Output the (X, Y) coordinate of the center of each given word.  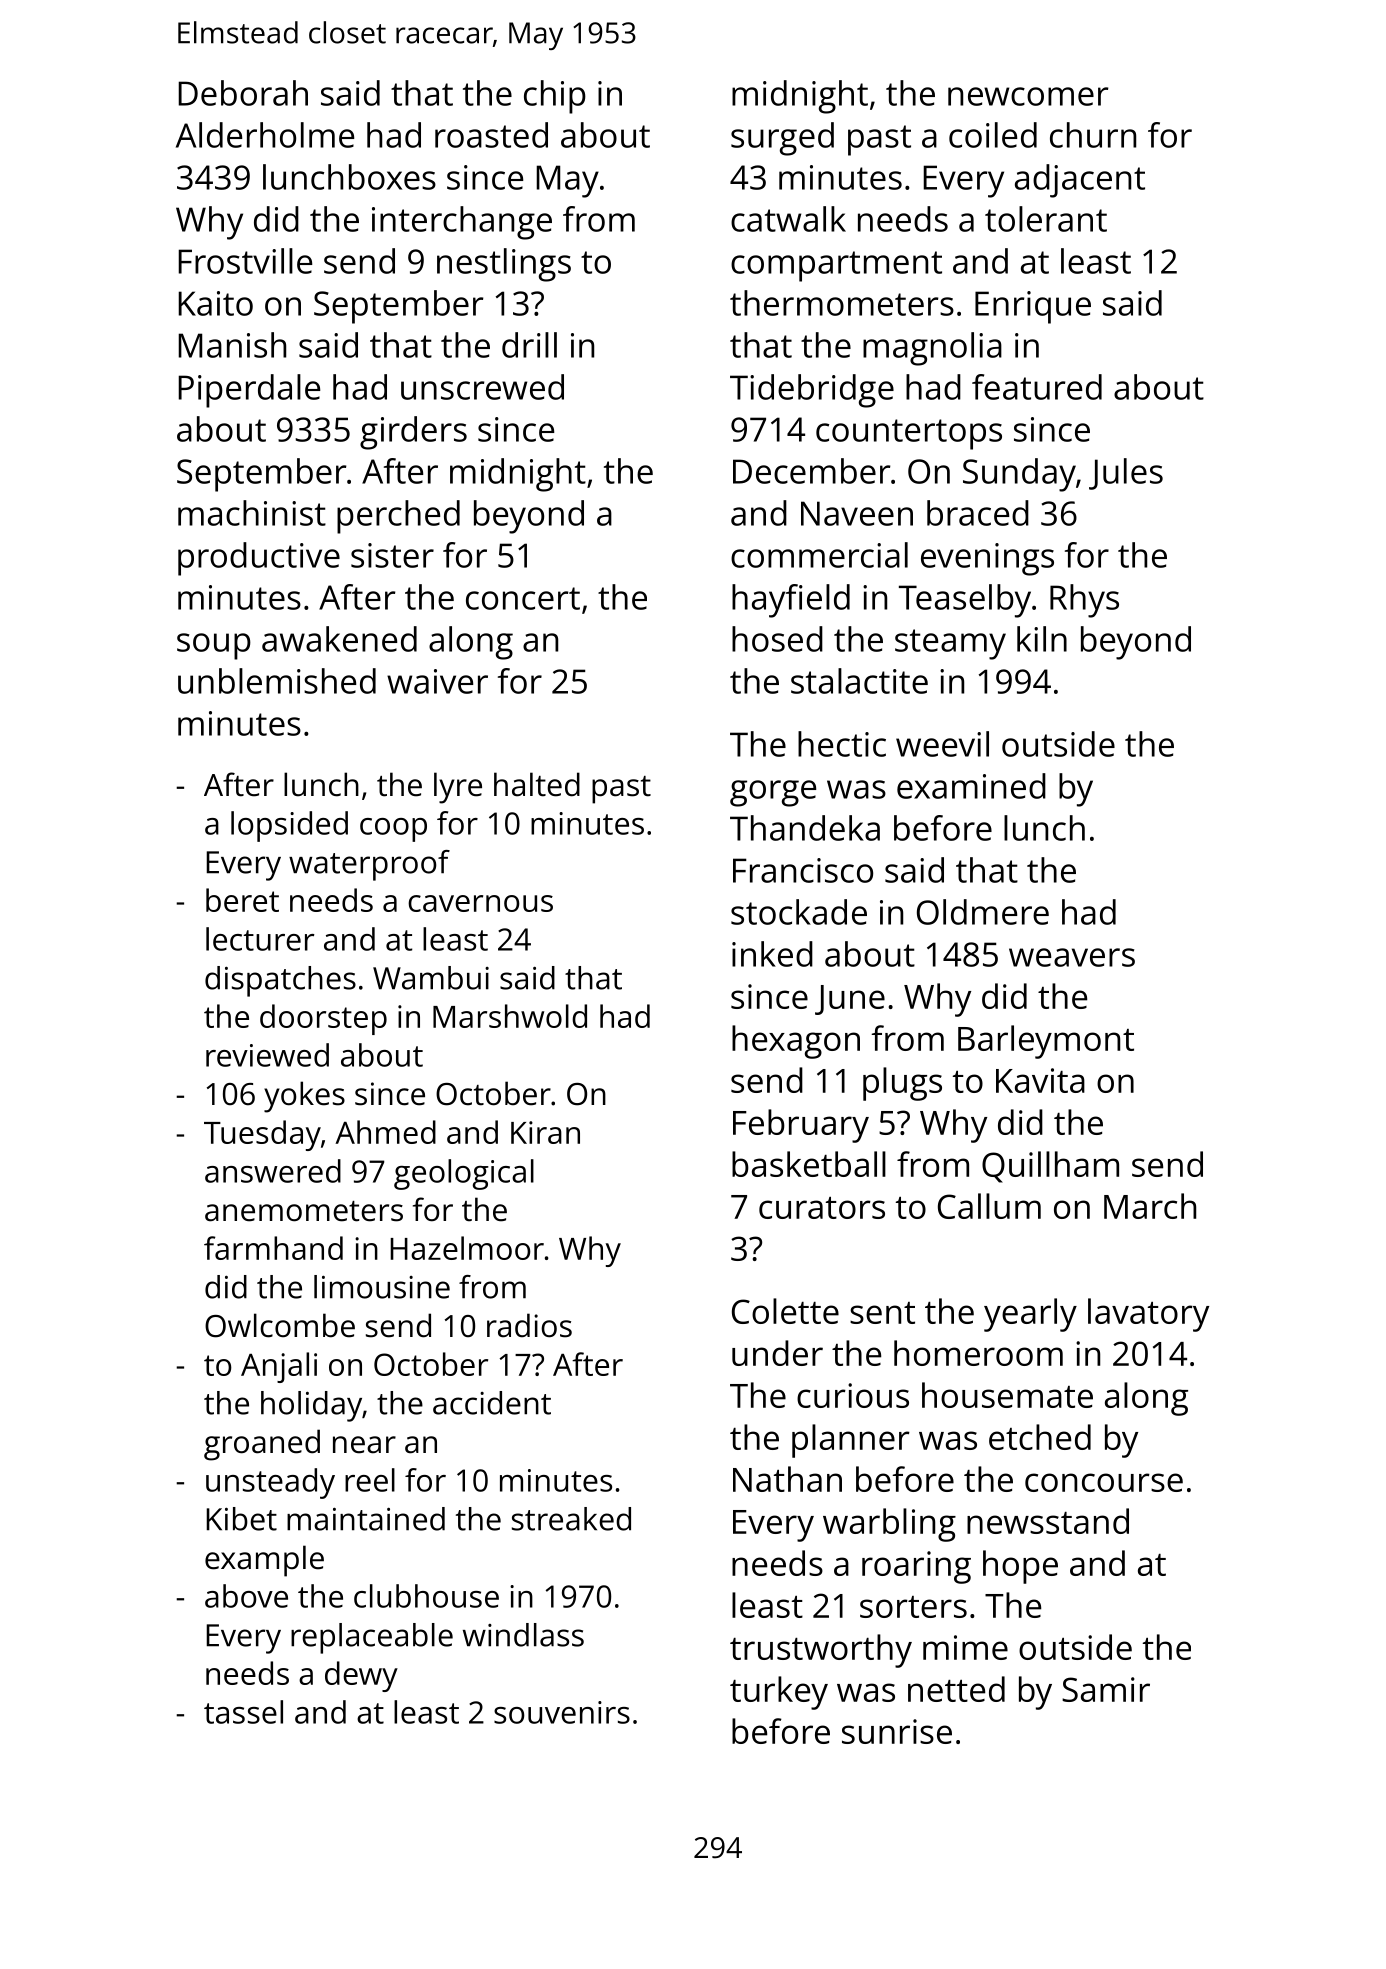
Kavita (1040, 1080)
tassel (243, 1712)
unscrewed (482, 387)
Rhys (1084, 601)
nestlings (504, 265)
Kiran (545, 1132)
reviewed (267, 1055)
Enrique (1033, 307)
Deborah (243, 93)
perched (398, 517)
